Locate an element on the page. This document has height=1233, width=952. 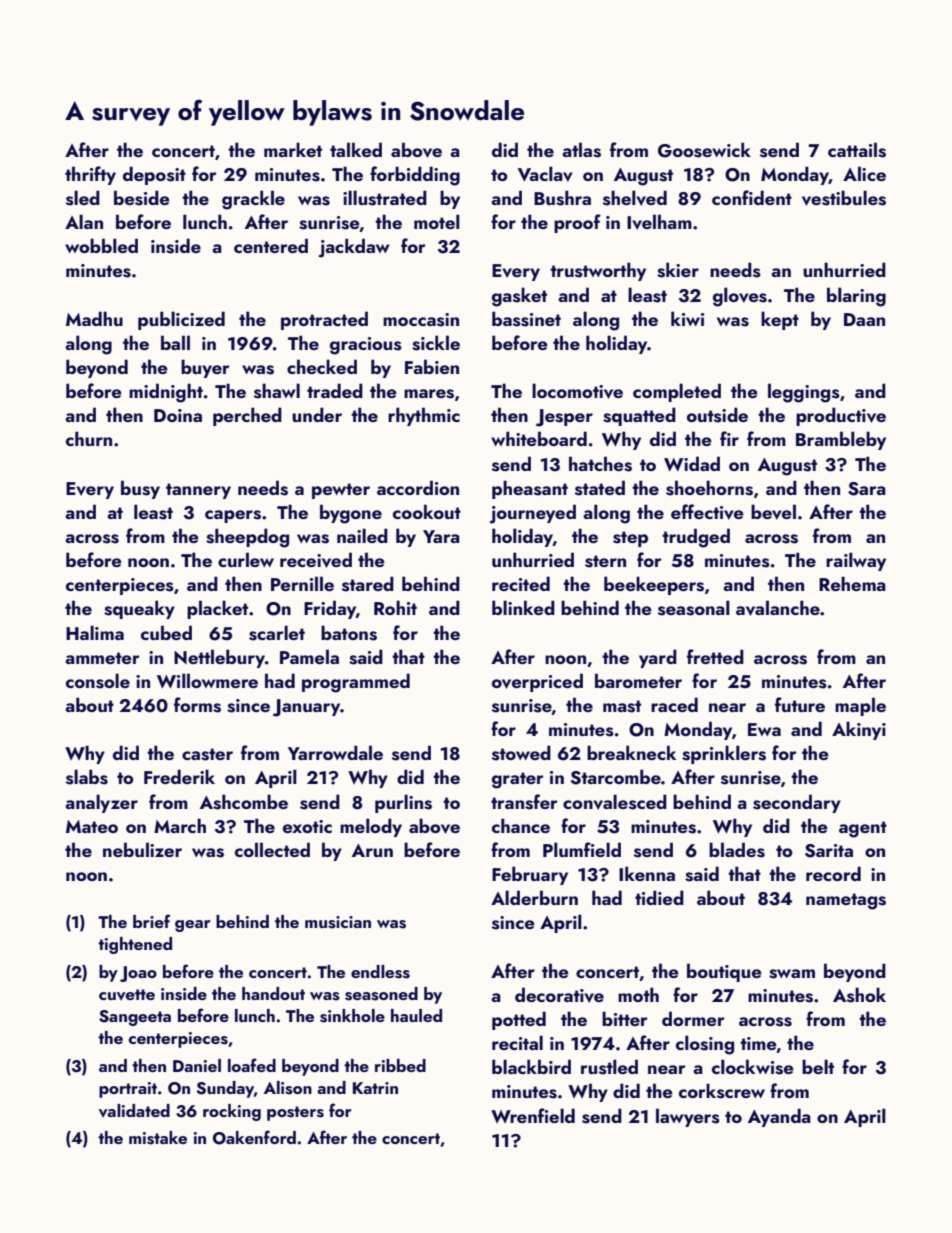
railway is located at coordinates (856, 561).
